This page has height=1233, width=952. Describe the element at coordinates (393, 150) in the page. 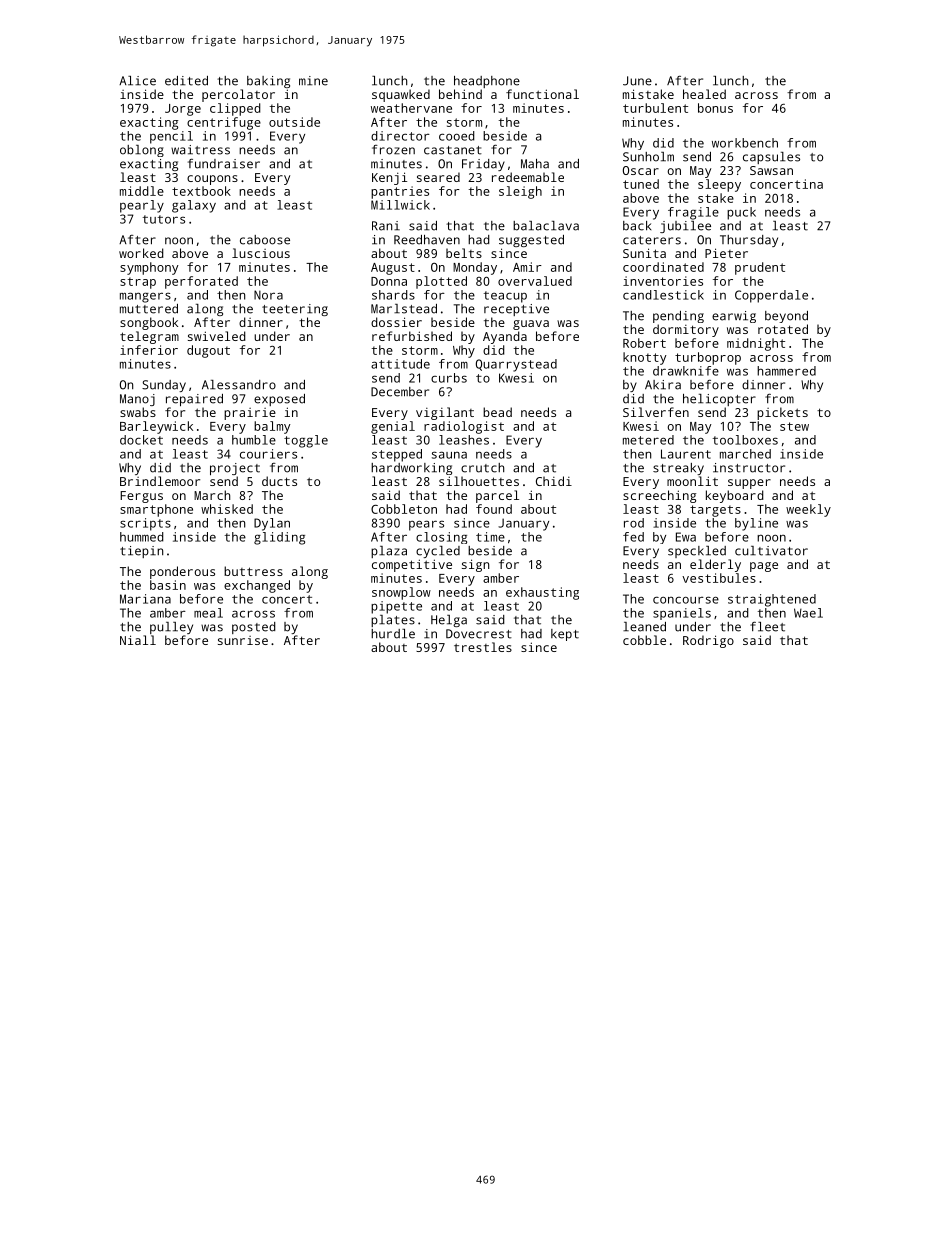

I see `frozen` at that location.
